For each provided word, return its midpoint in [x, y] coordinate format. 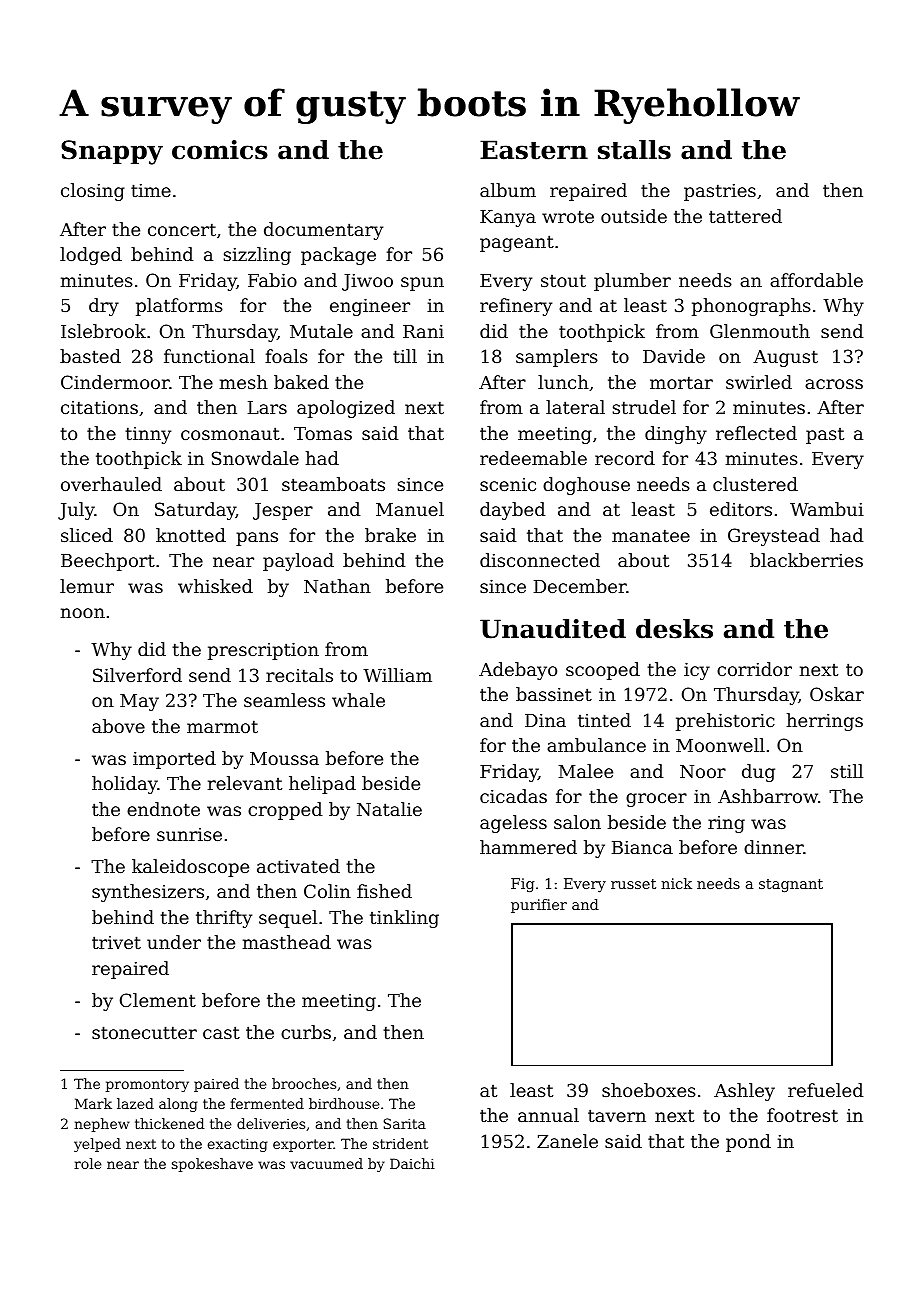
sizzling [257, 256]
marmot [222, 726]
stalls [634, 150]
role [87, 1163]
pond [748, 1143]
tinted [604, 720]
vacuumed [326, 1163]
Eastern [534, 150]
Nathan [337, 586]
